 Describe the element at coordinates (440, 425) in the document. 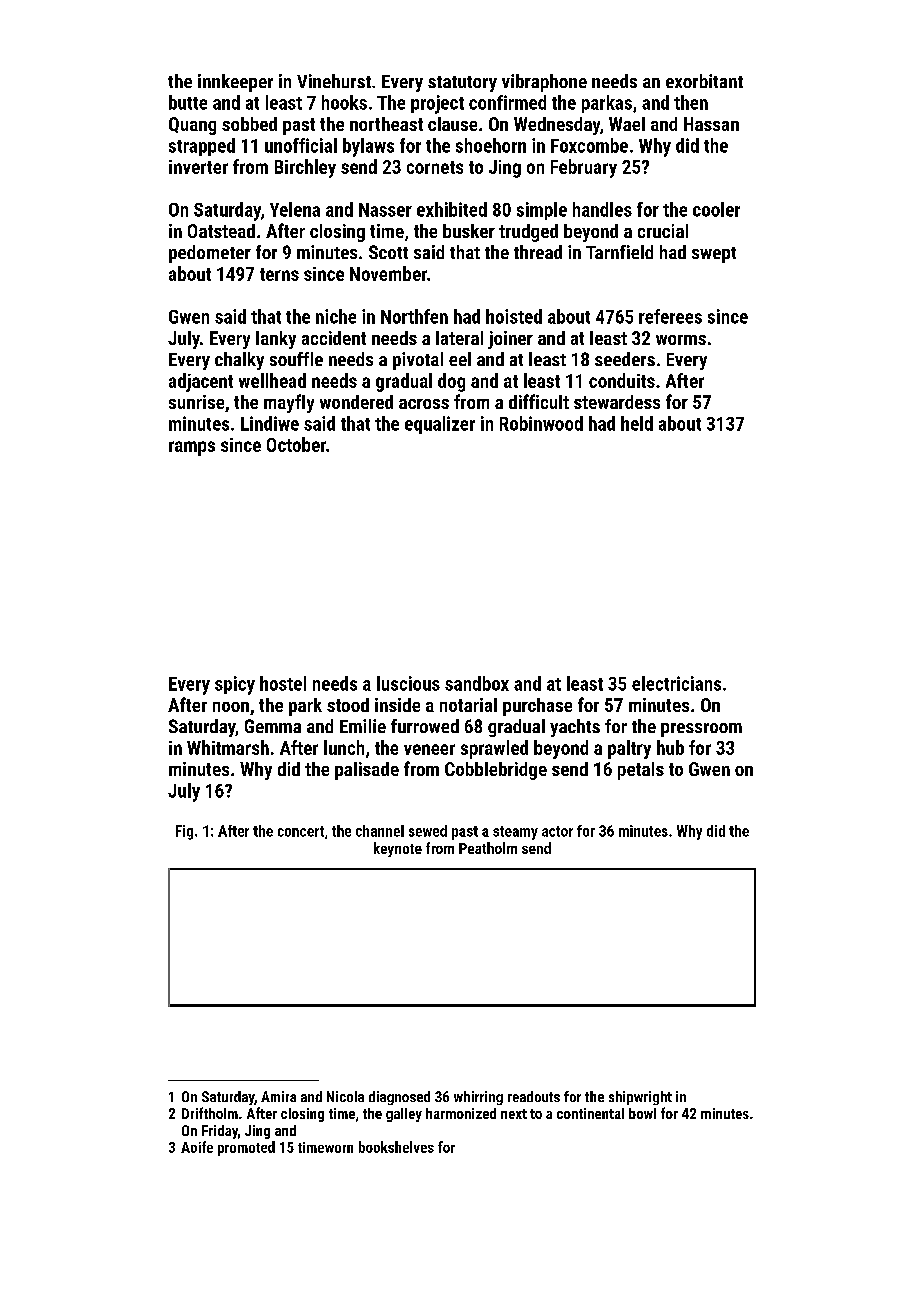

I see `equalizer` at that location.
